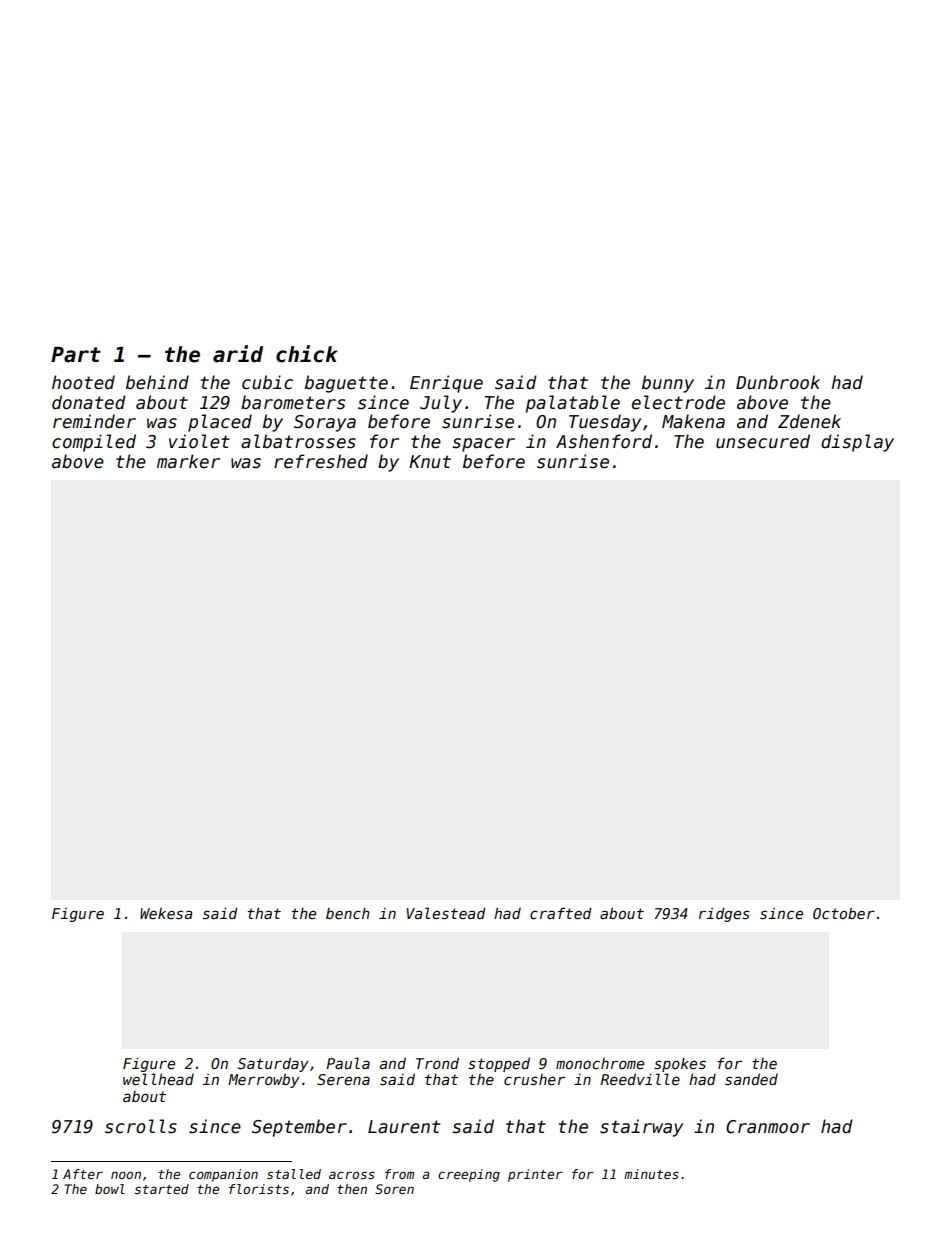 The image size is (952, 1233). Describe the element at coordinates (651, 1174) in the screenshot. I see `minutes` at that location.
